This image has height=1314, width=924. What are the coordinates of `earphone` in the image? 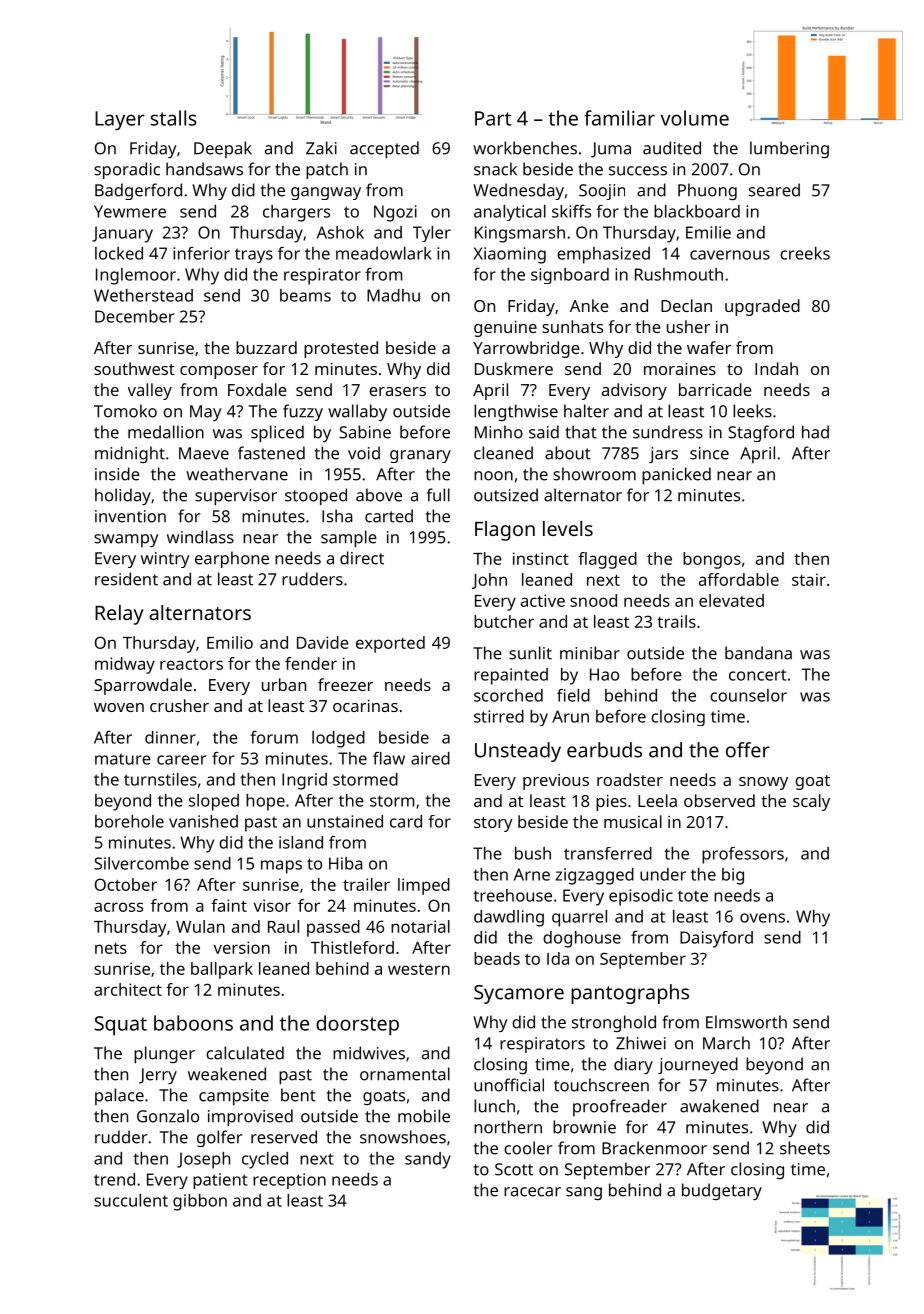 It's located at (232, 559).
